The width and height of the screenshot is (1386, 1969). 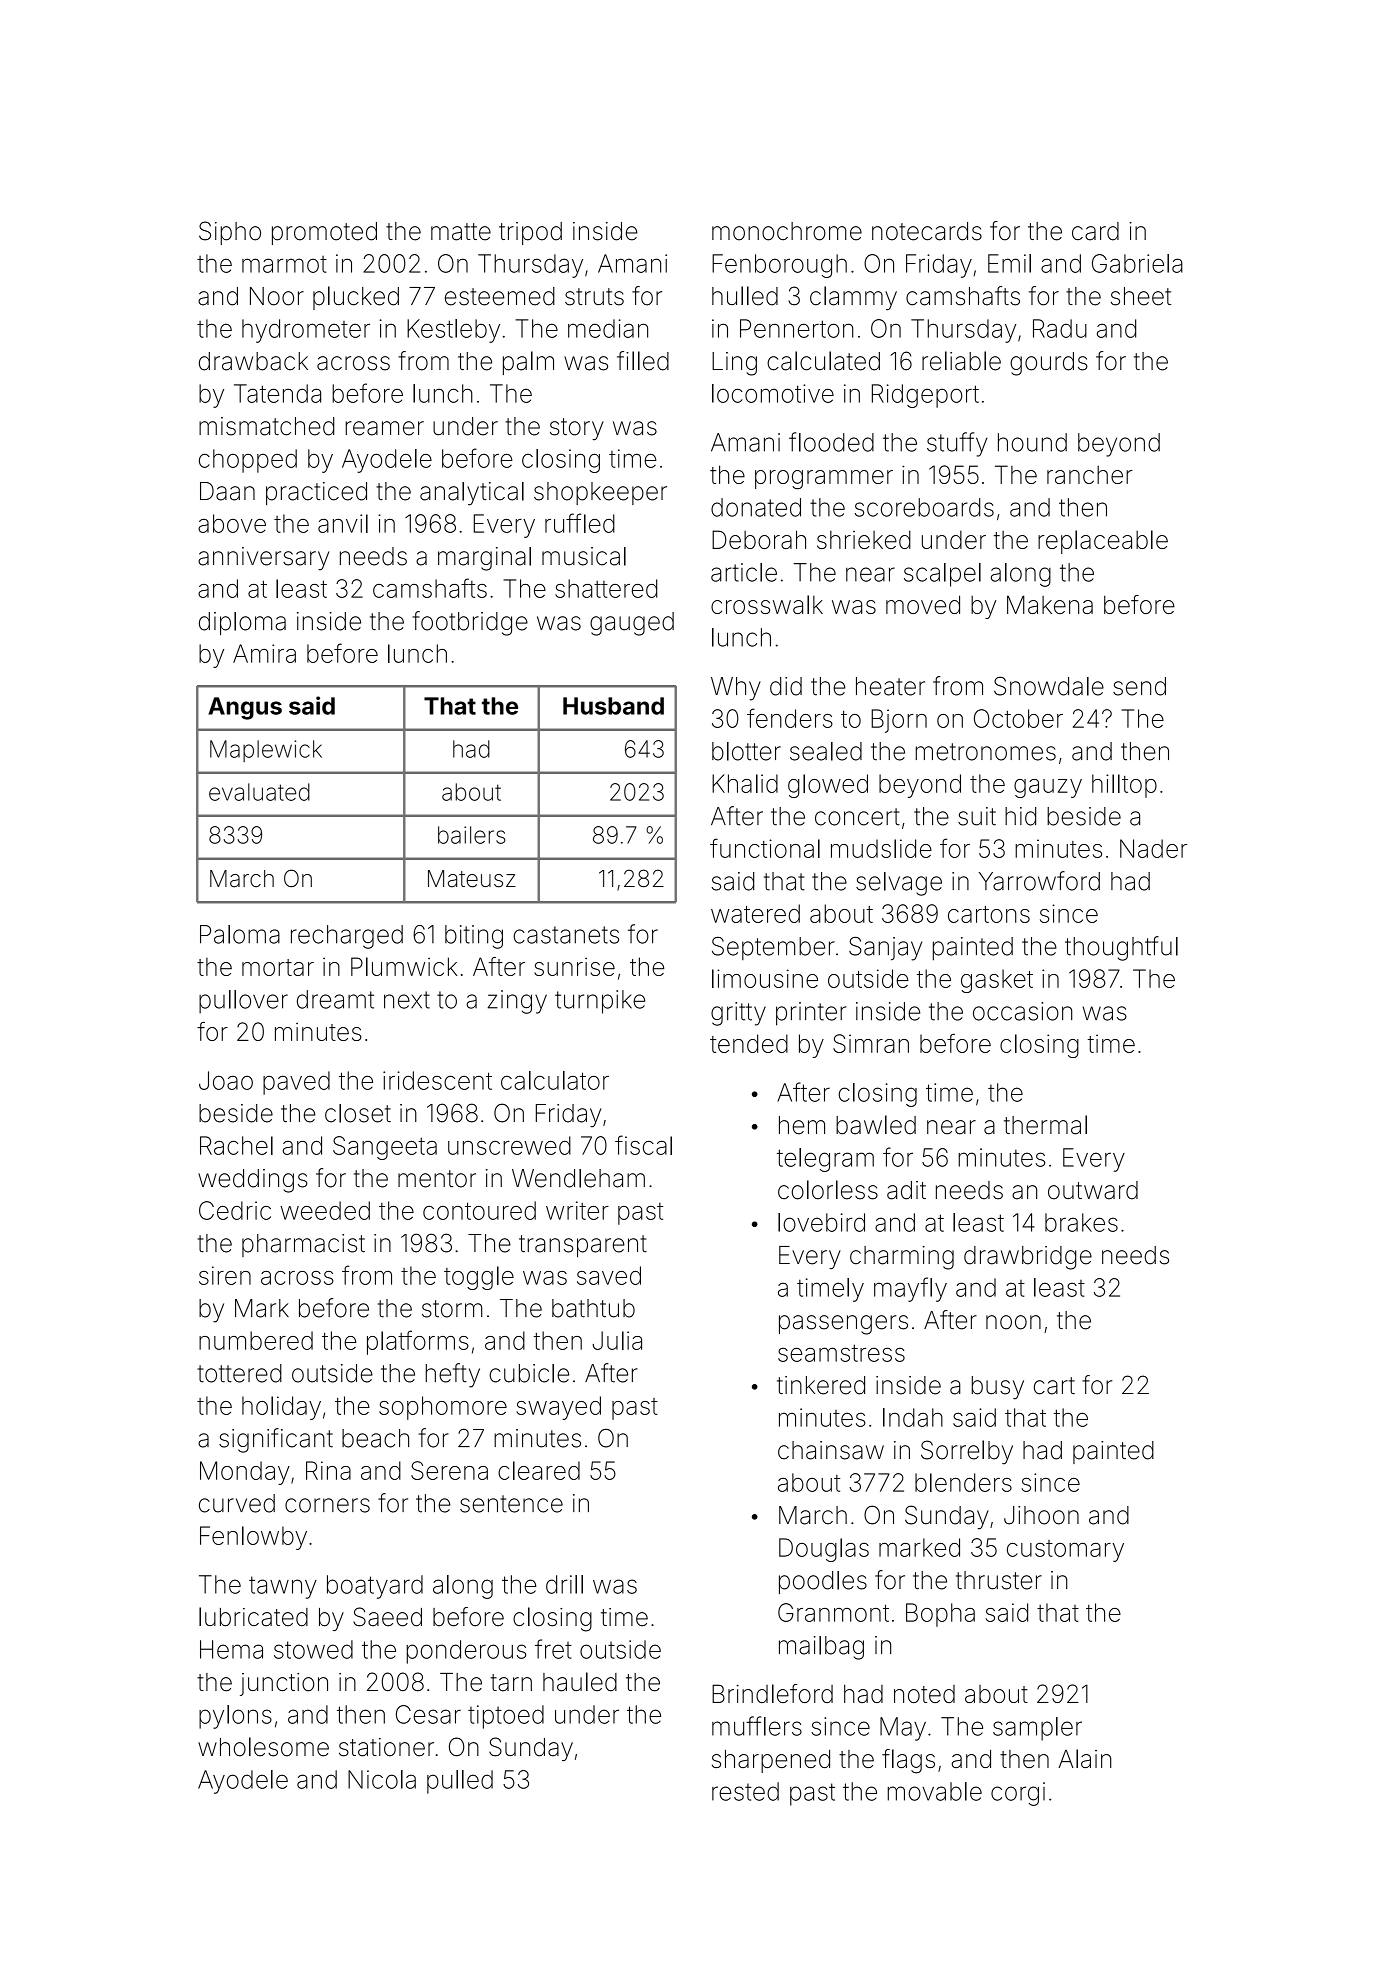 I want to click on Paloma, so click(x=240, y=934).
